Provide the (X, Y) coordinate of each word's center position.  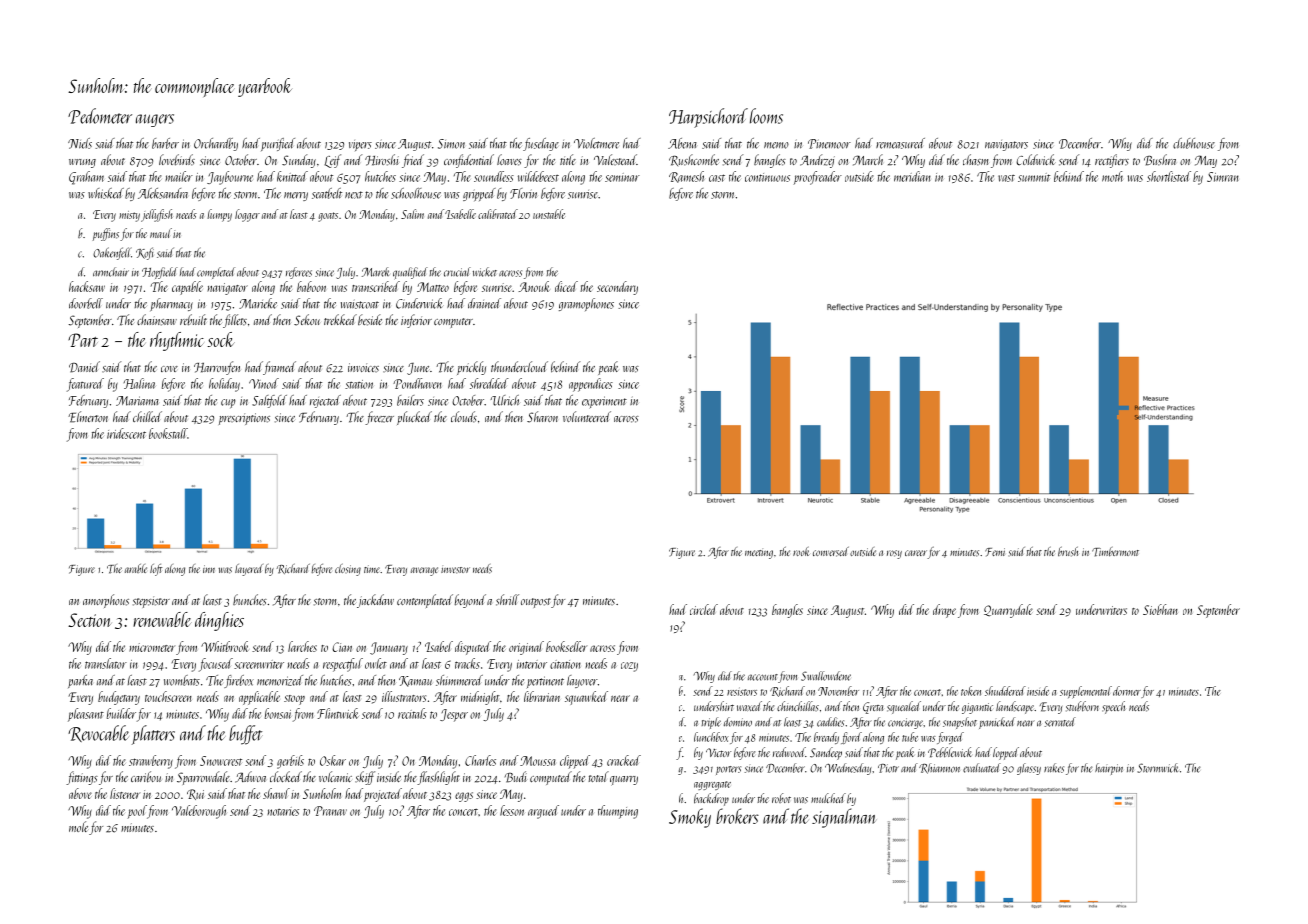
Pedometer (100, 116)
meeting (759, 554)
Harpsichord (708, 118)
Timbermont (1115, 552)
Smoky (690, 818)
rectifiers (1112, 161)
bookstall (168, 433)
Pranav (330, 811)
